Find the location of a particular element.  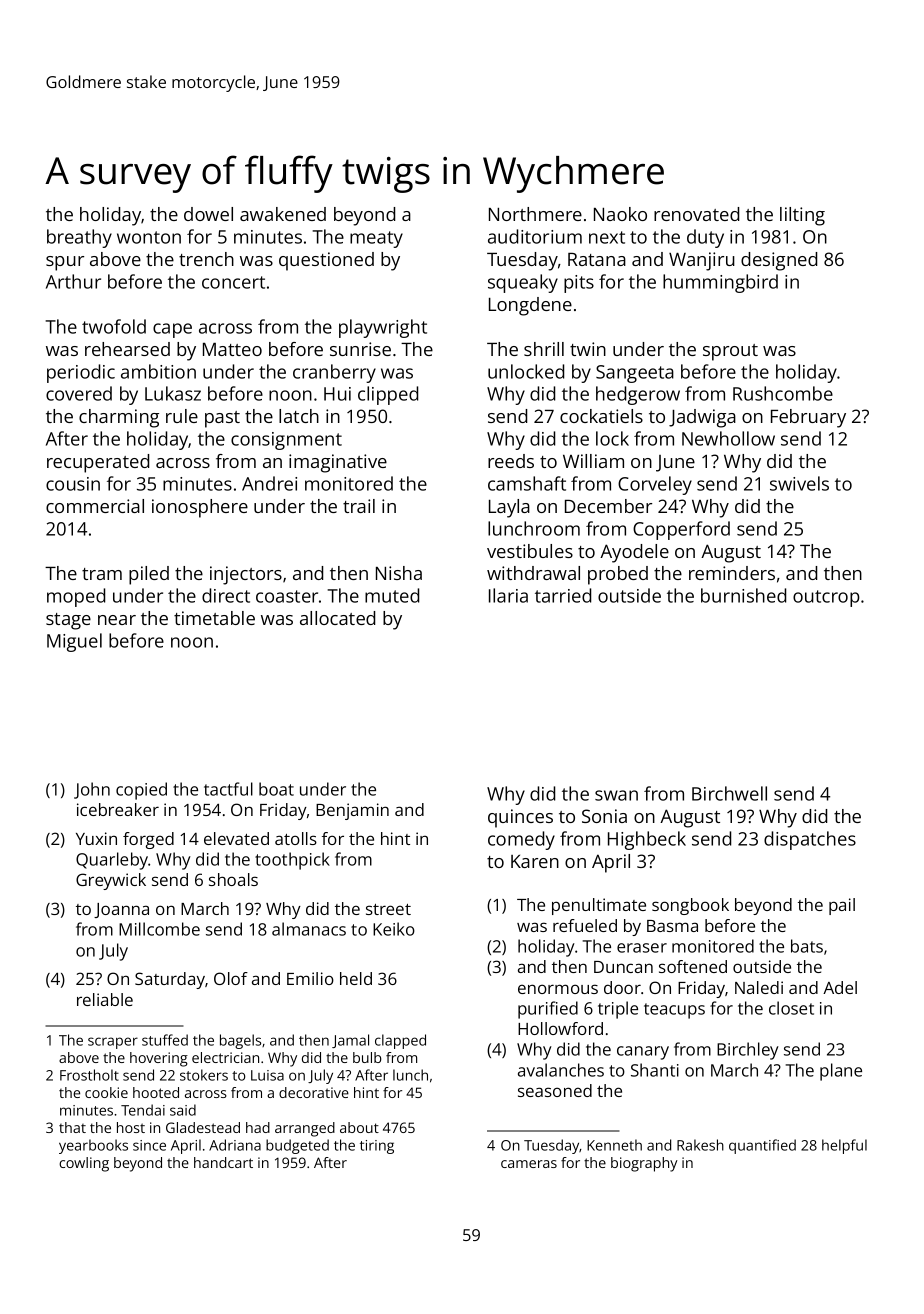

cousin is located at coordinates (73, 484).
